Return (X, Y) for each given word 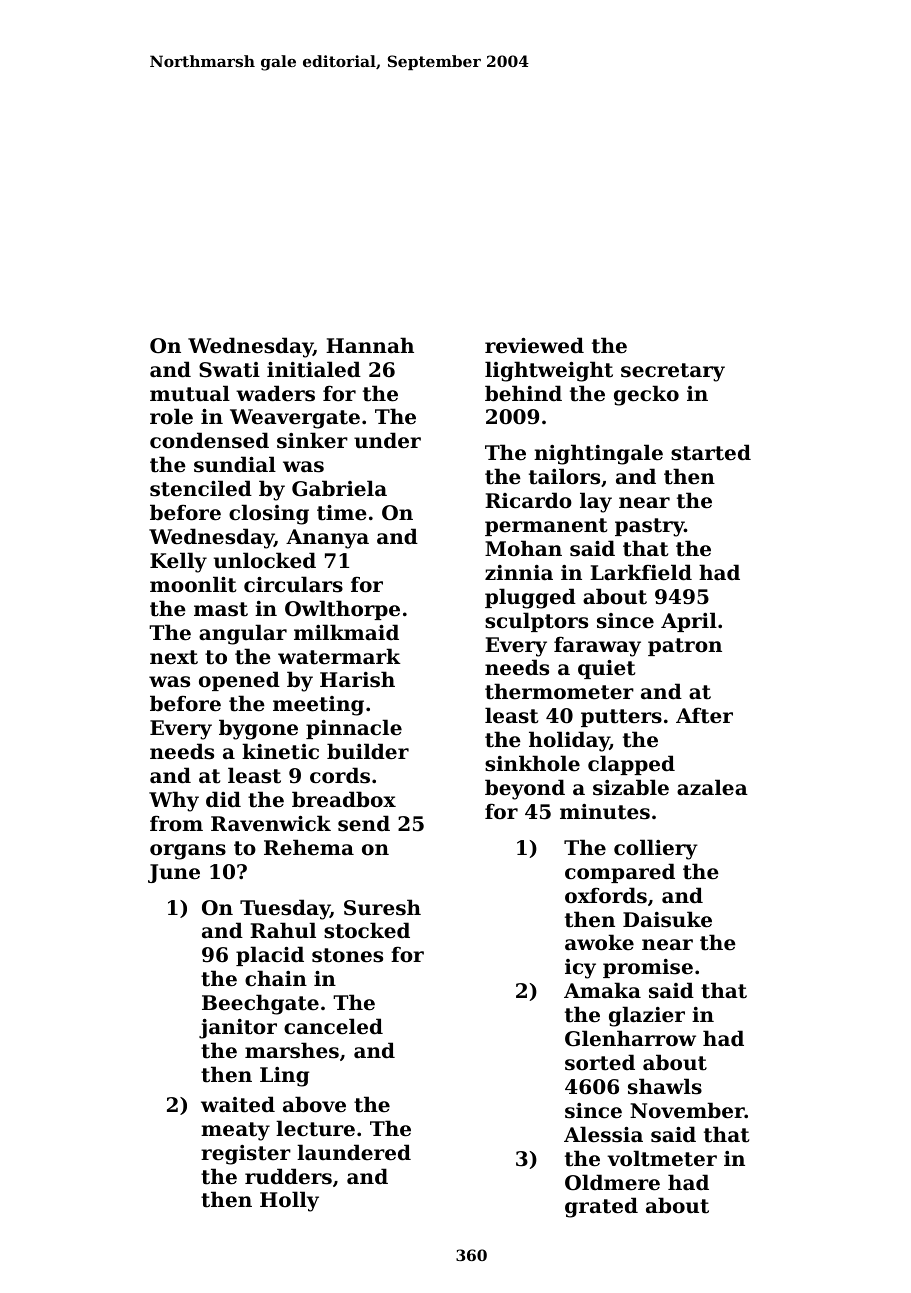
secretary (673, 372)
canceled (333, 1026)
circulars (293, 584)
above (314, 1104)
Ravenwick (271, 823)
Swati (229, 370)
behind (523, 393)
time (342, 513)
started (711, 452)
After (704, 716)
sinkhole (532, 763)
